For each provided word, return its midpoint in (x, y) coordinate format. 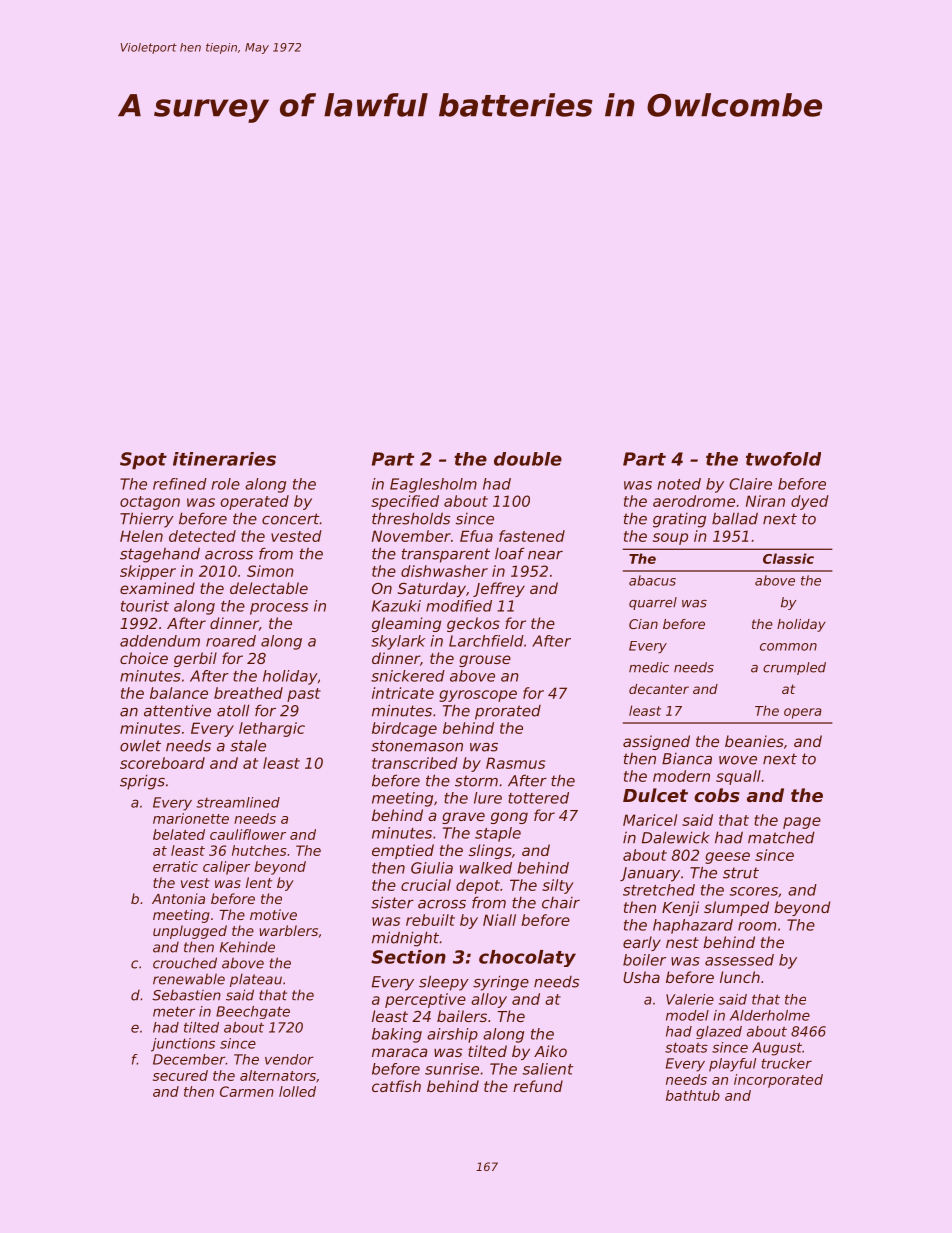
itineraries (224, 459)
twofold (783, 459)
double (528, 459)
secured (180, 1075)
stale (248, 745)
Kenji (680, 908)
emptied (403, 851)
